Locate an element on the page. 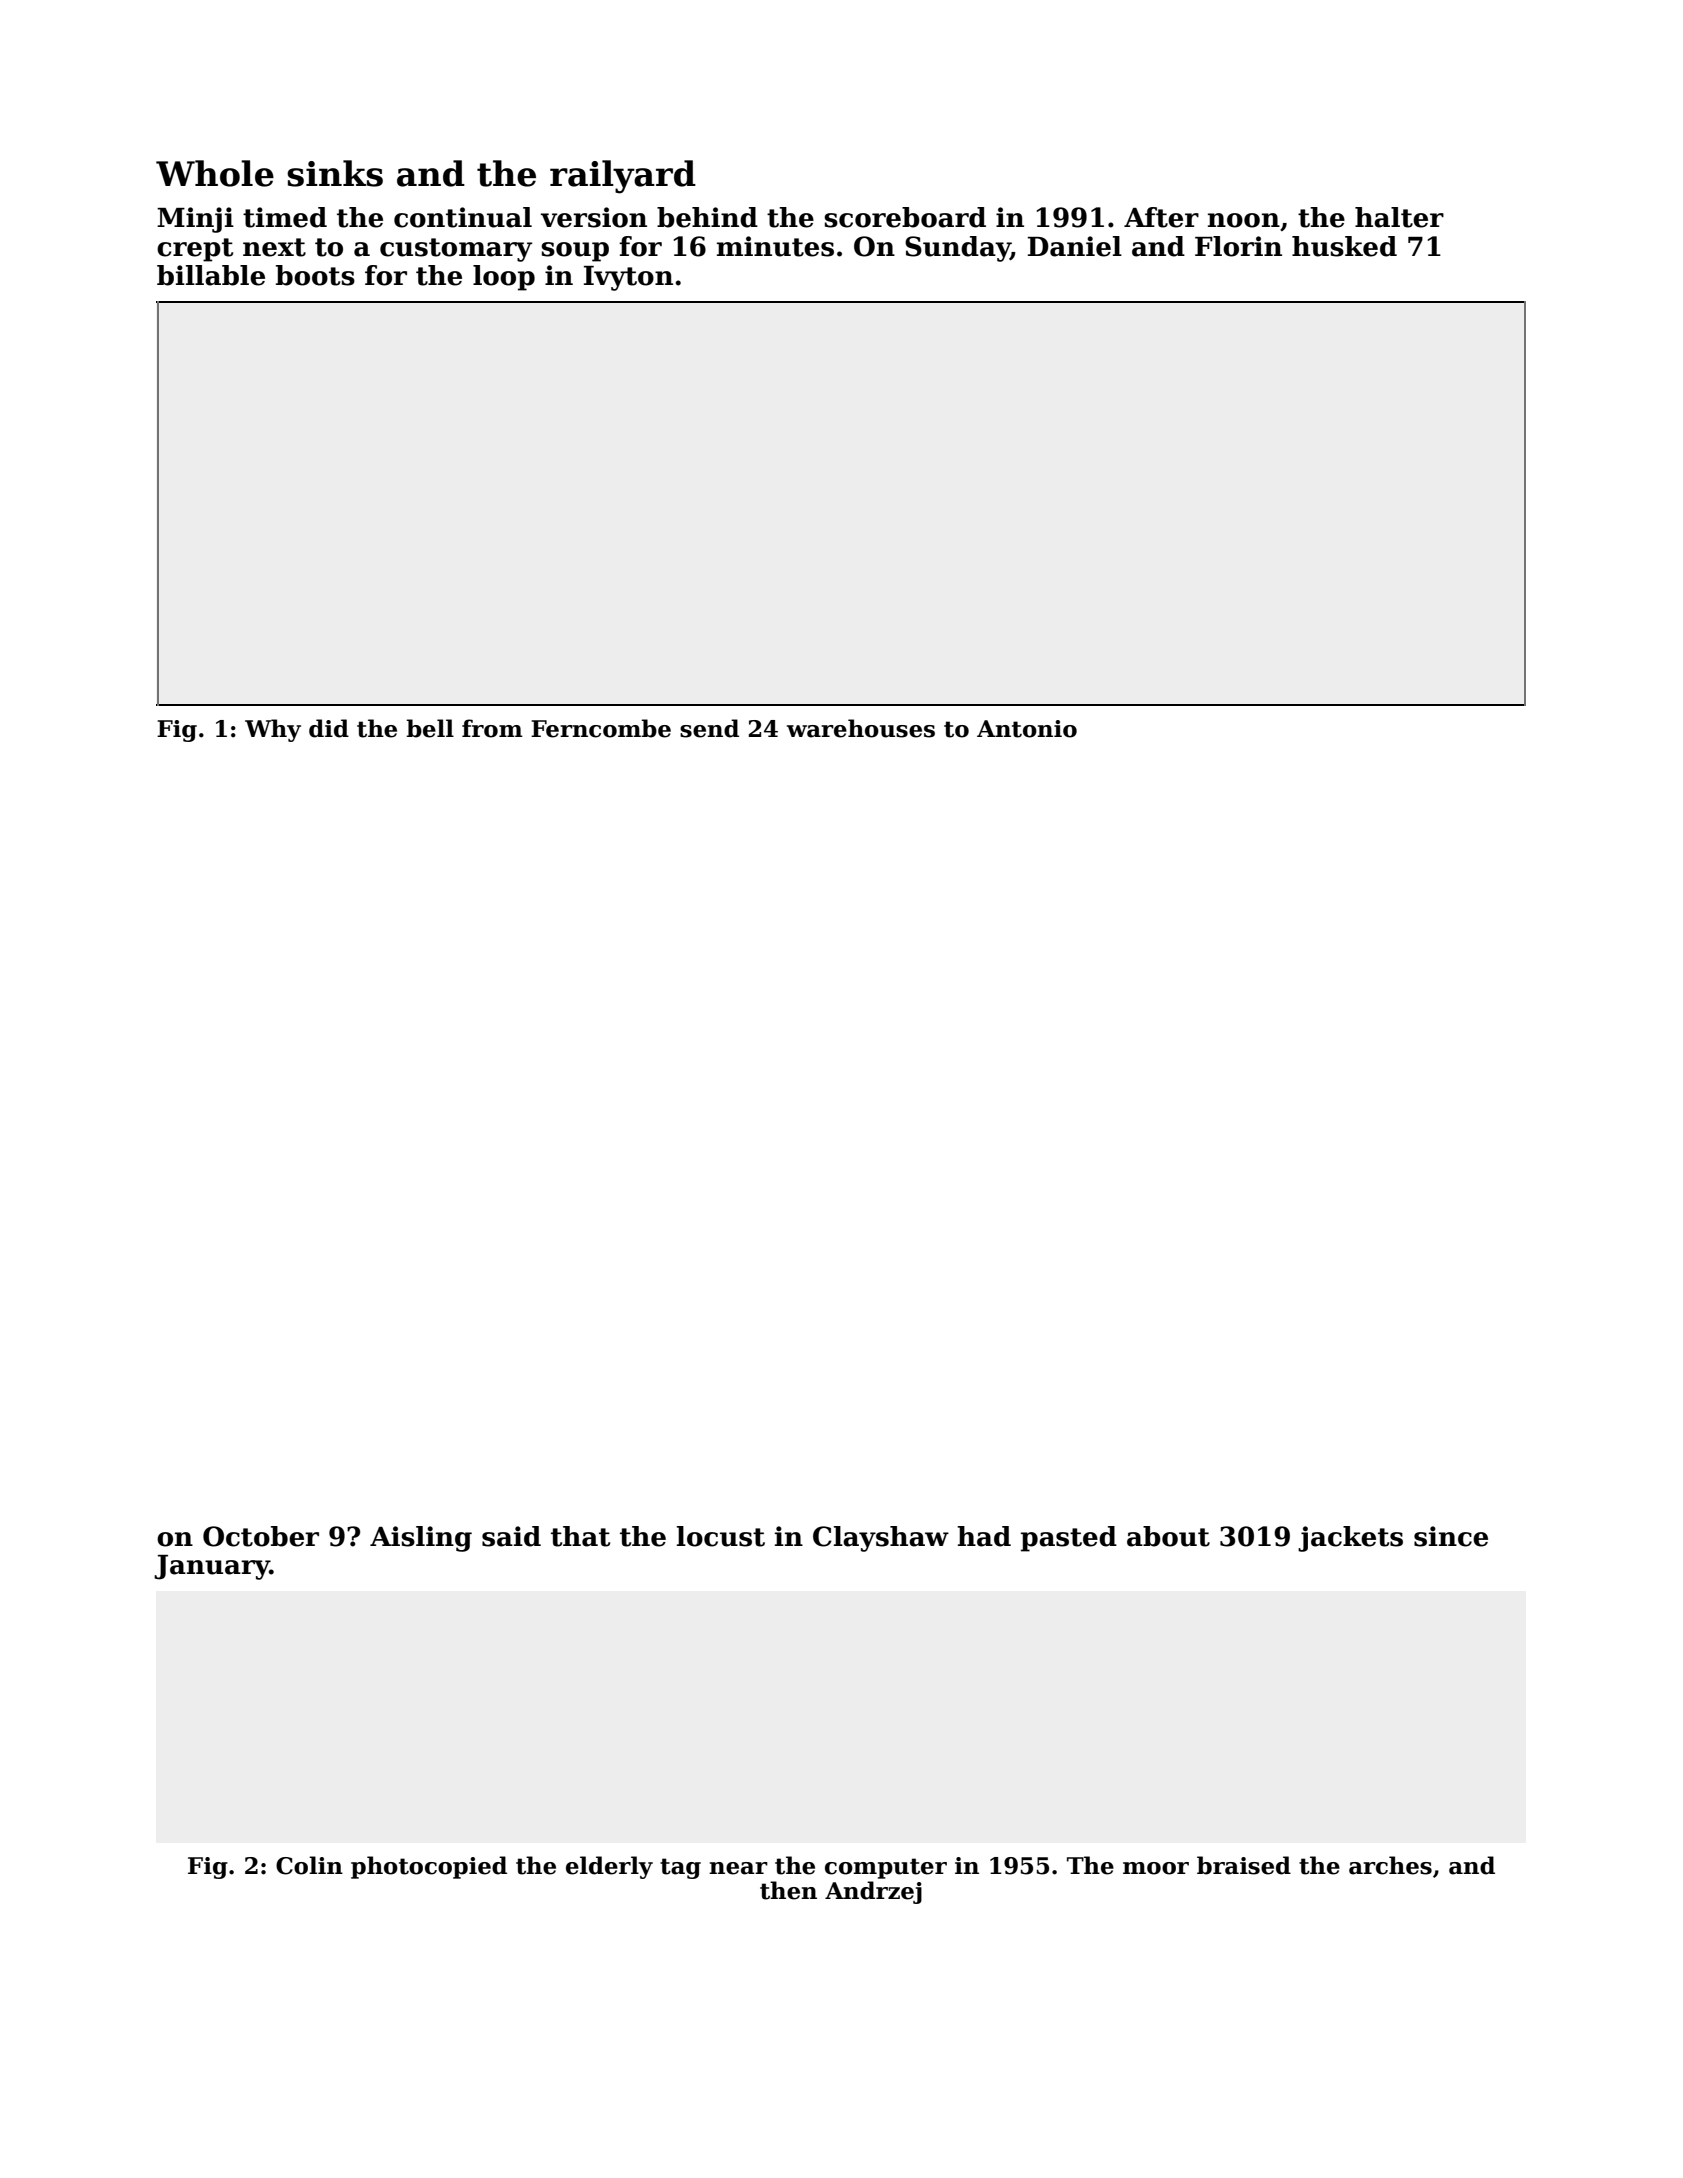 Image resolution: width=1683 pixels, height=2178 pixels. sinks is located at coordinates (335, 173).
